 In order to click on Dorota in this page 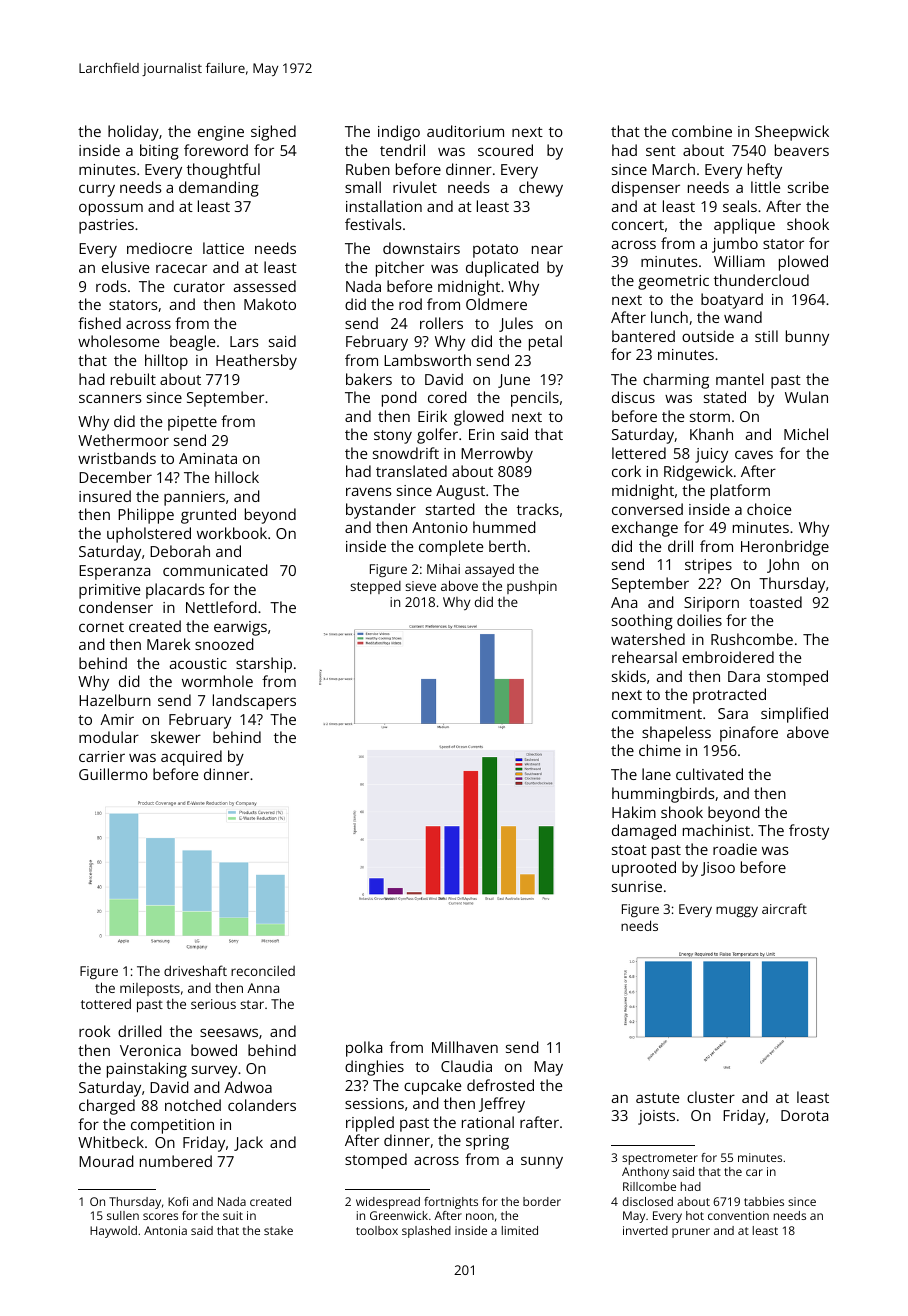, I will do `click(804, 1115)`.
